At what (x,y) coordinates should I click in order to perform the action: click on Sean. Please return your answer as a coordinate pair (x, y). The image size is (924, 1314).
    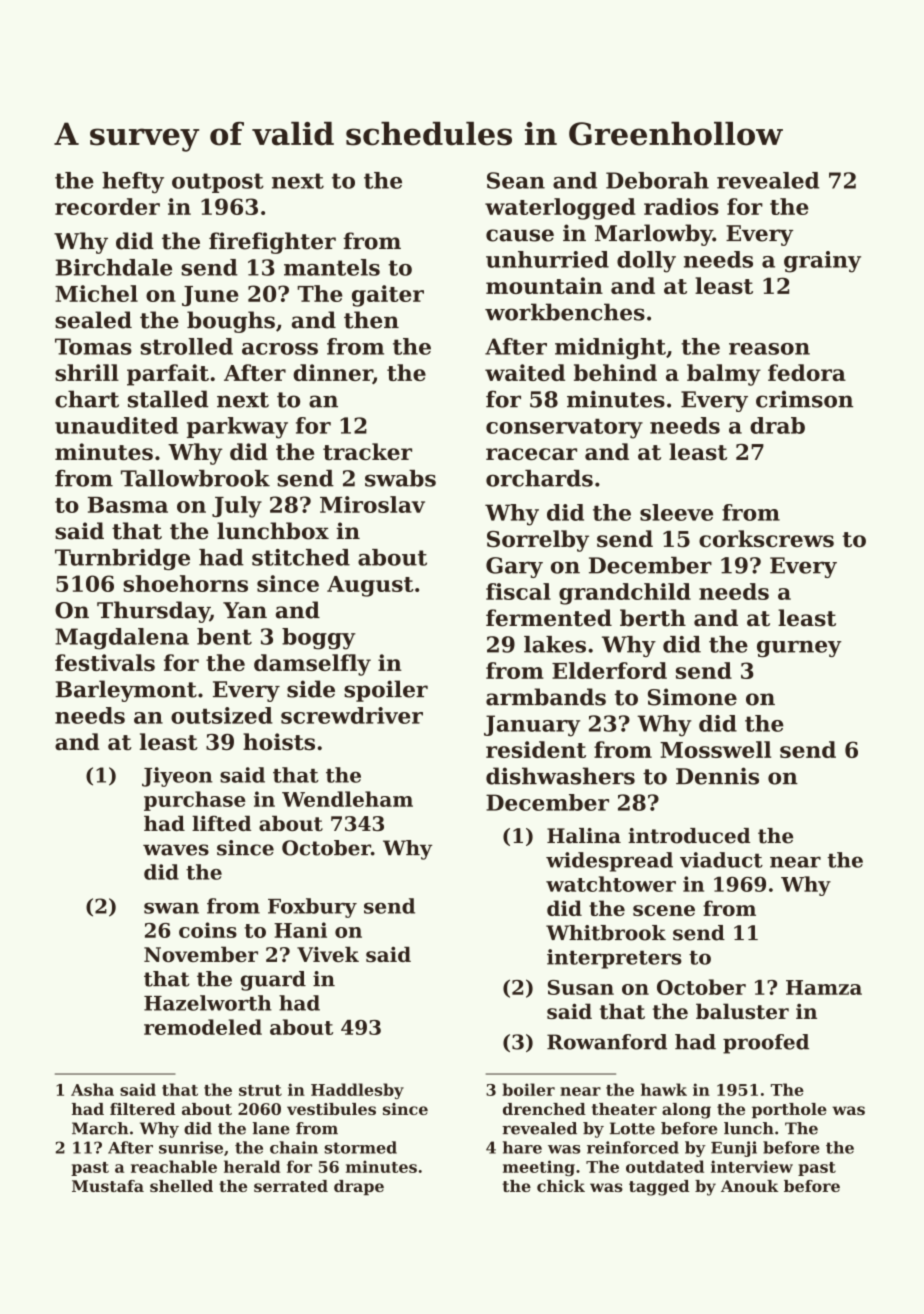
    Looking at the image, I should click on (516, 180).
